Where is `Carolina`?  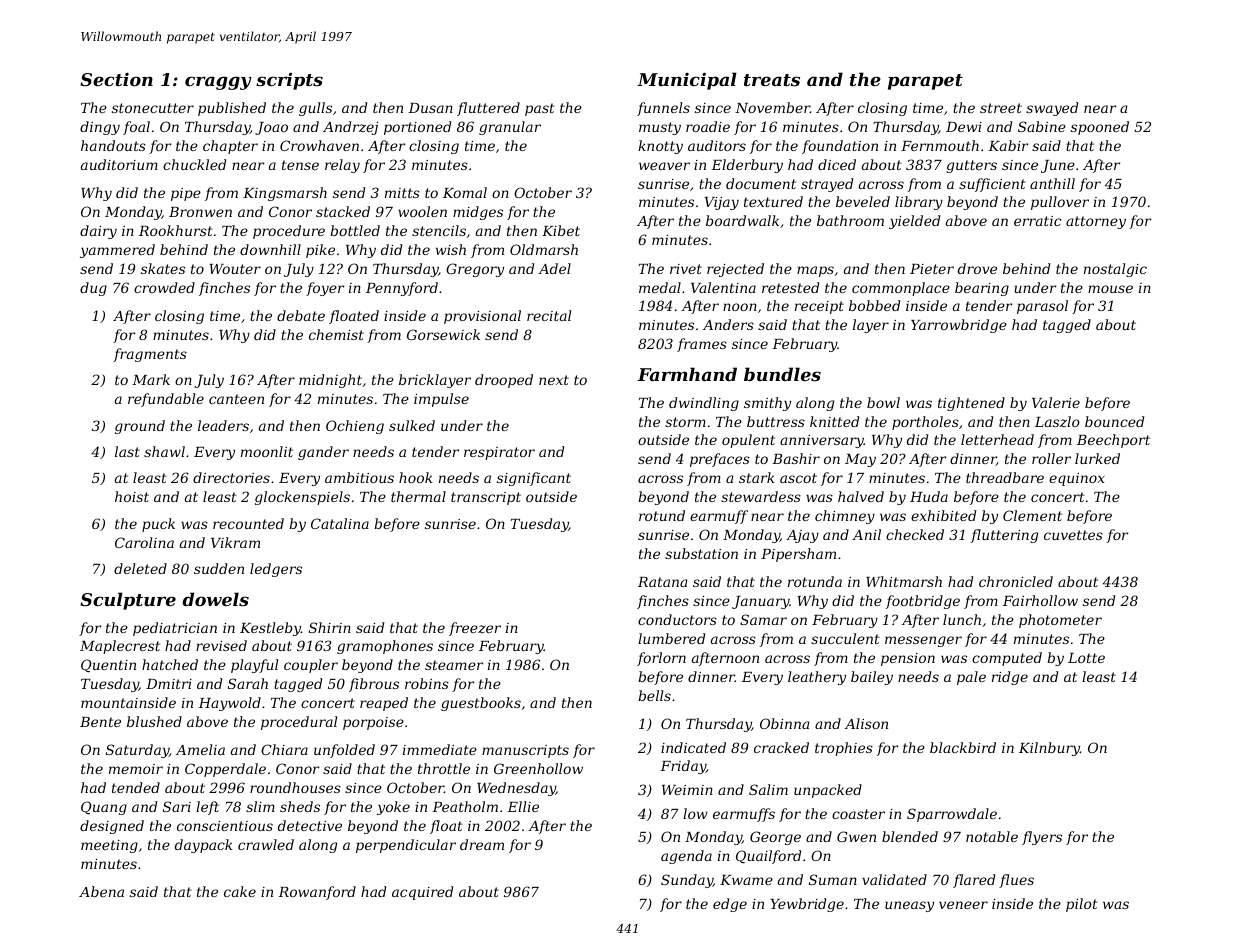 Carolina is located at coordinates (144, 542).
